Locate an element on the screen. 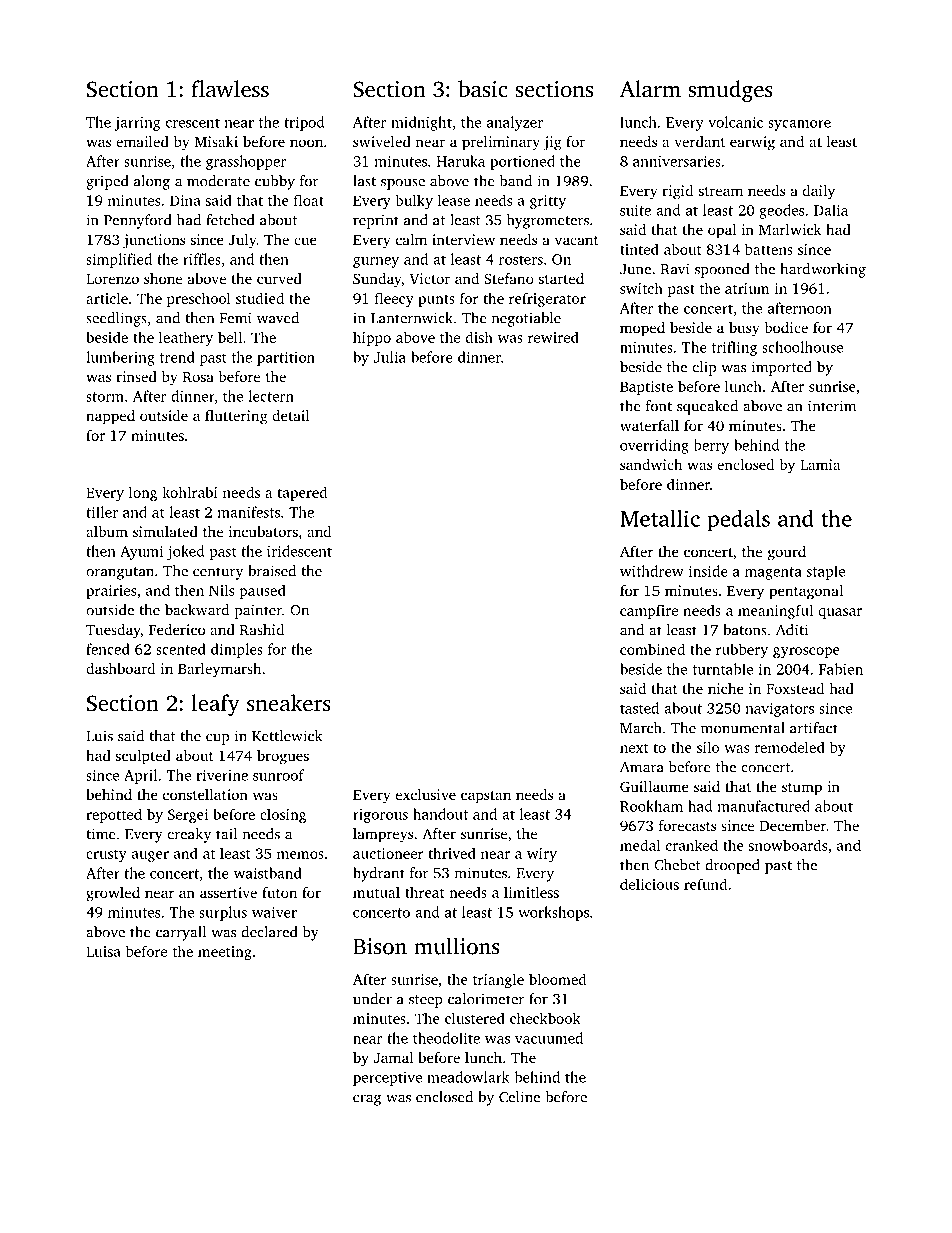 Image resolution: width=952 pixels, height=1233 pixels. Rashid is located at coordinates (262, 629).
